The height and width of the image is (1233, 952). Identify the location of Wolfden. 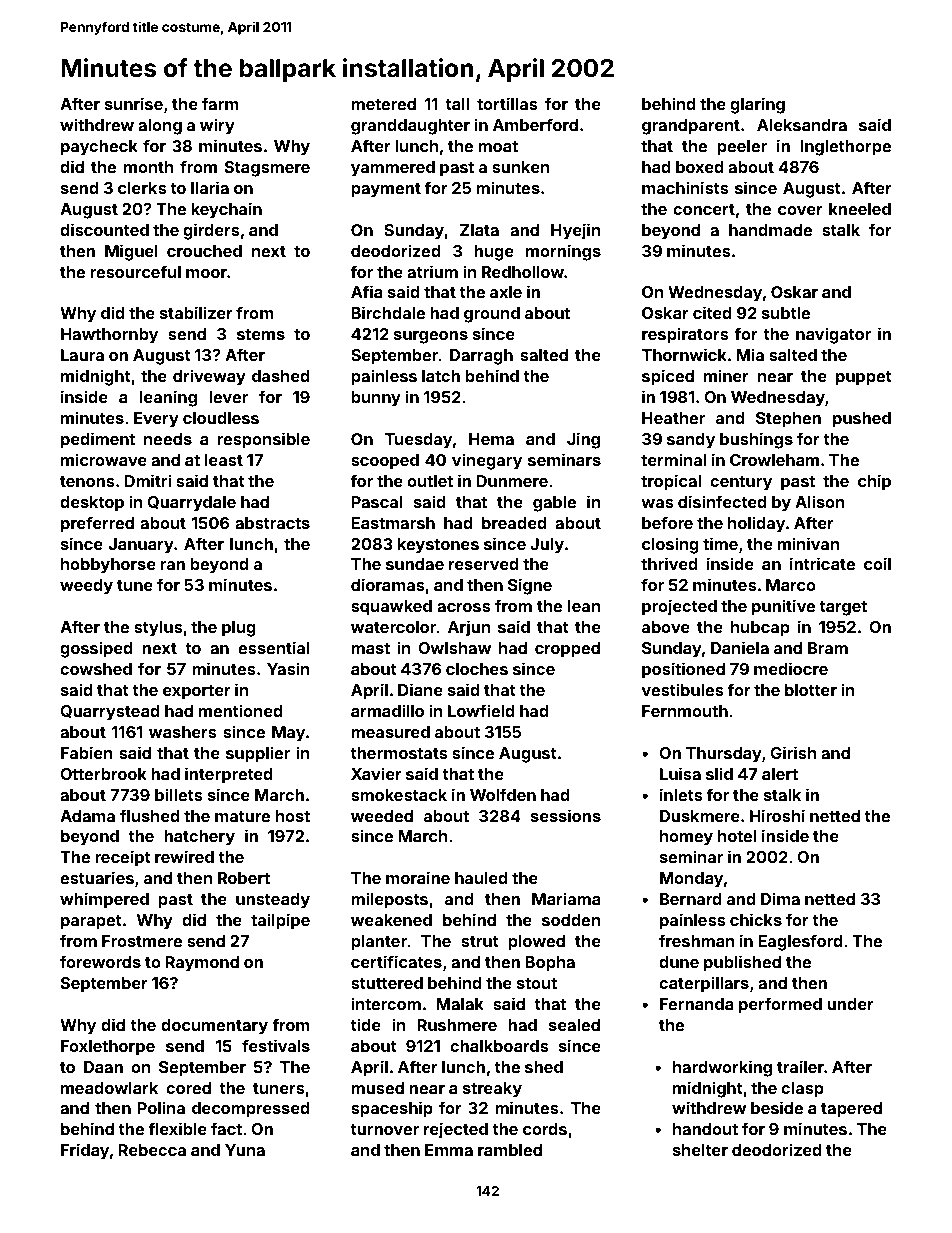
(503, 794).
